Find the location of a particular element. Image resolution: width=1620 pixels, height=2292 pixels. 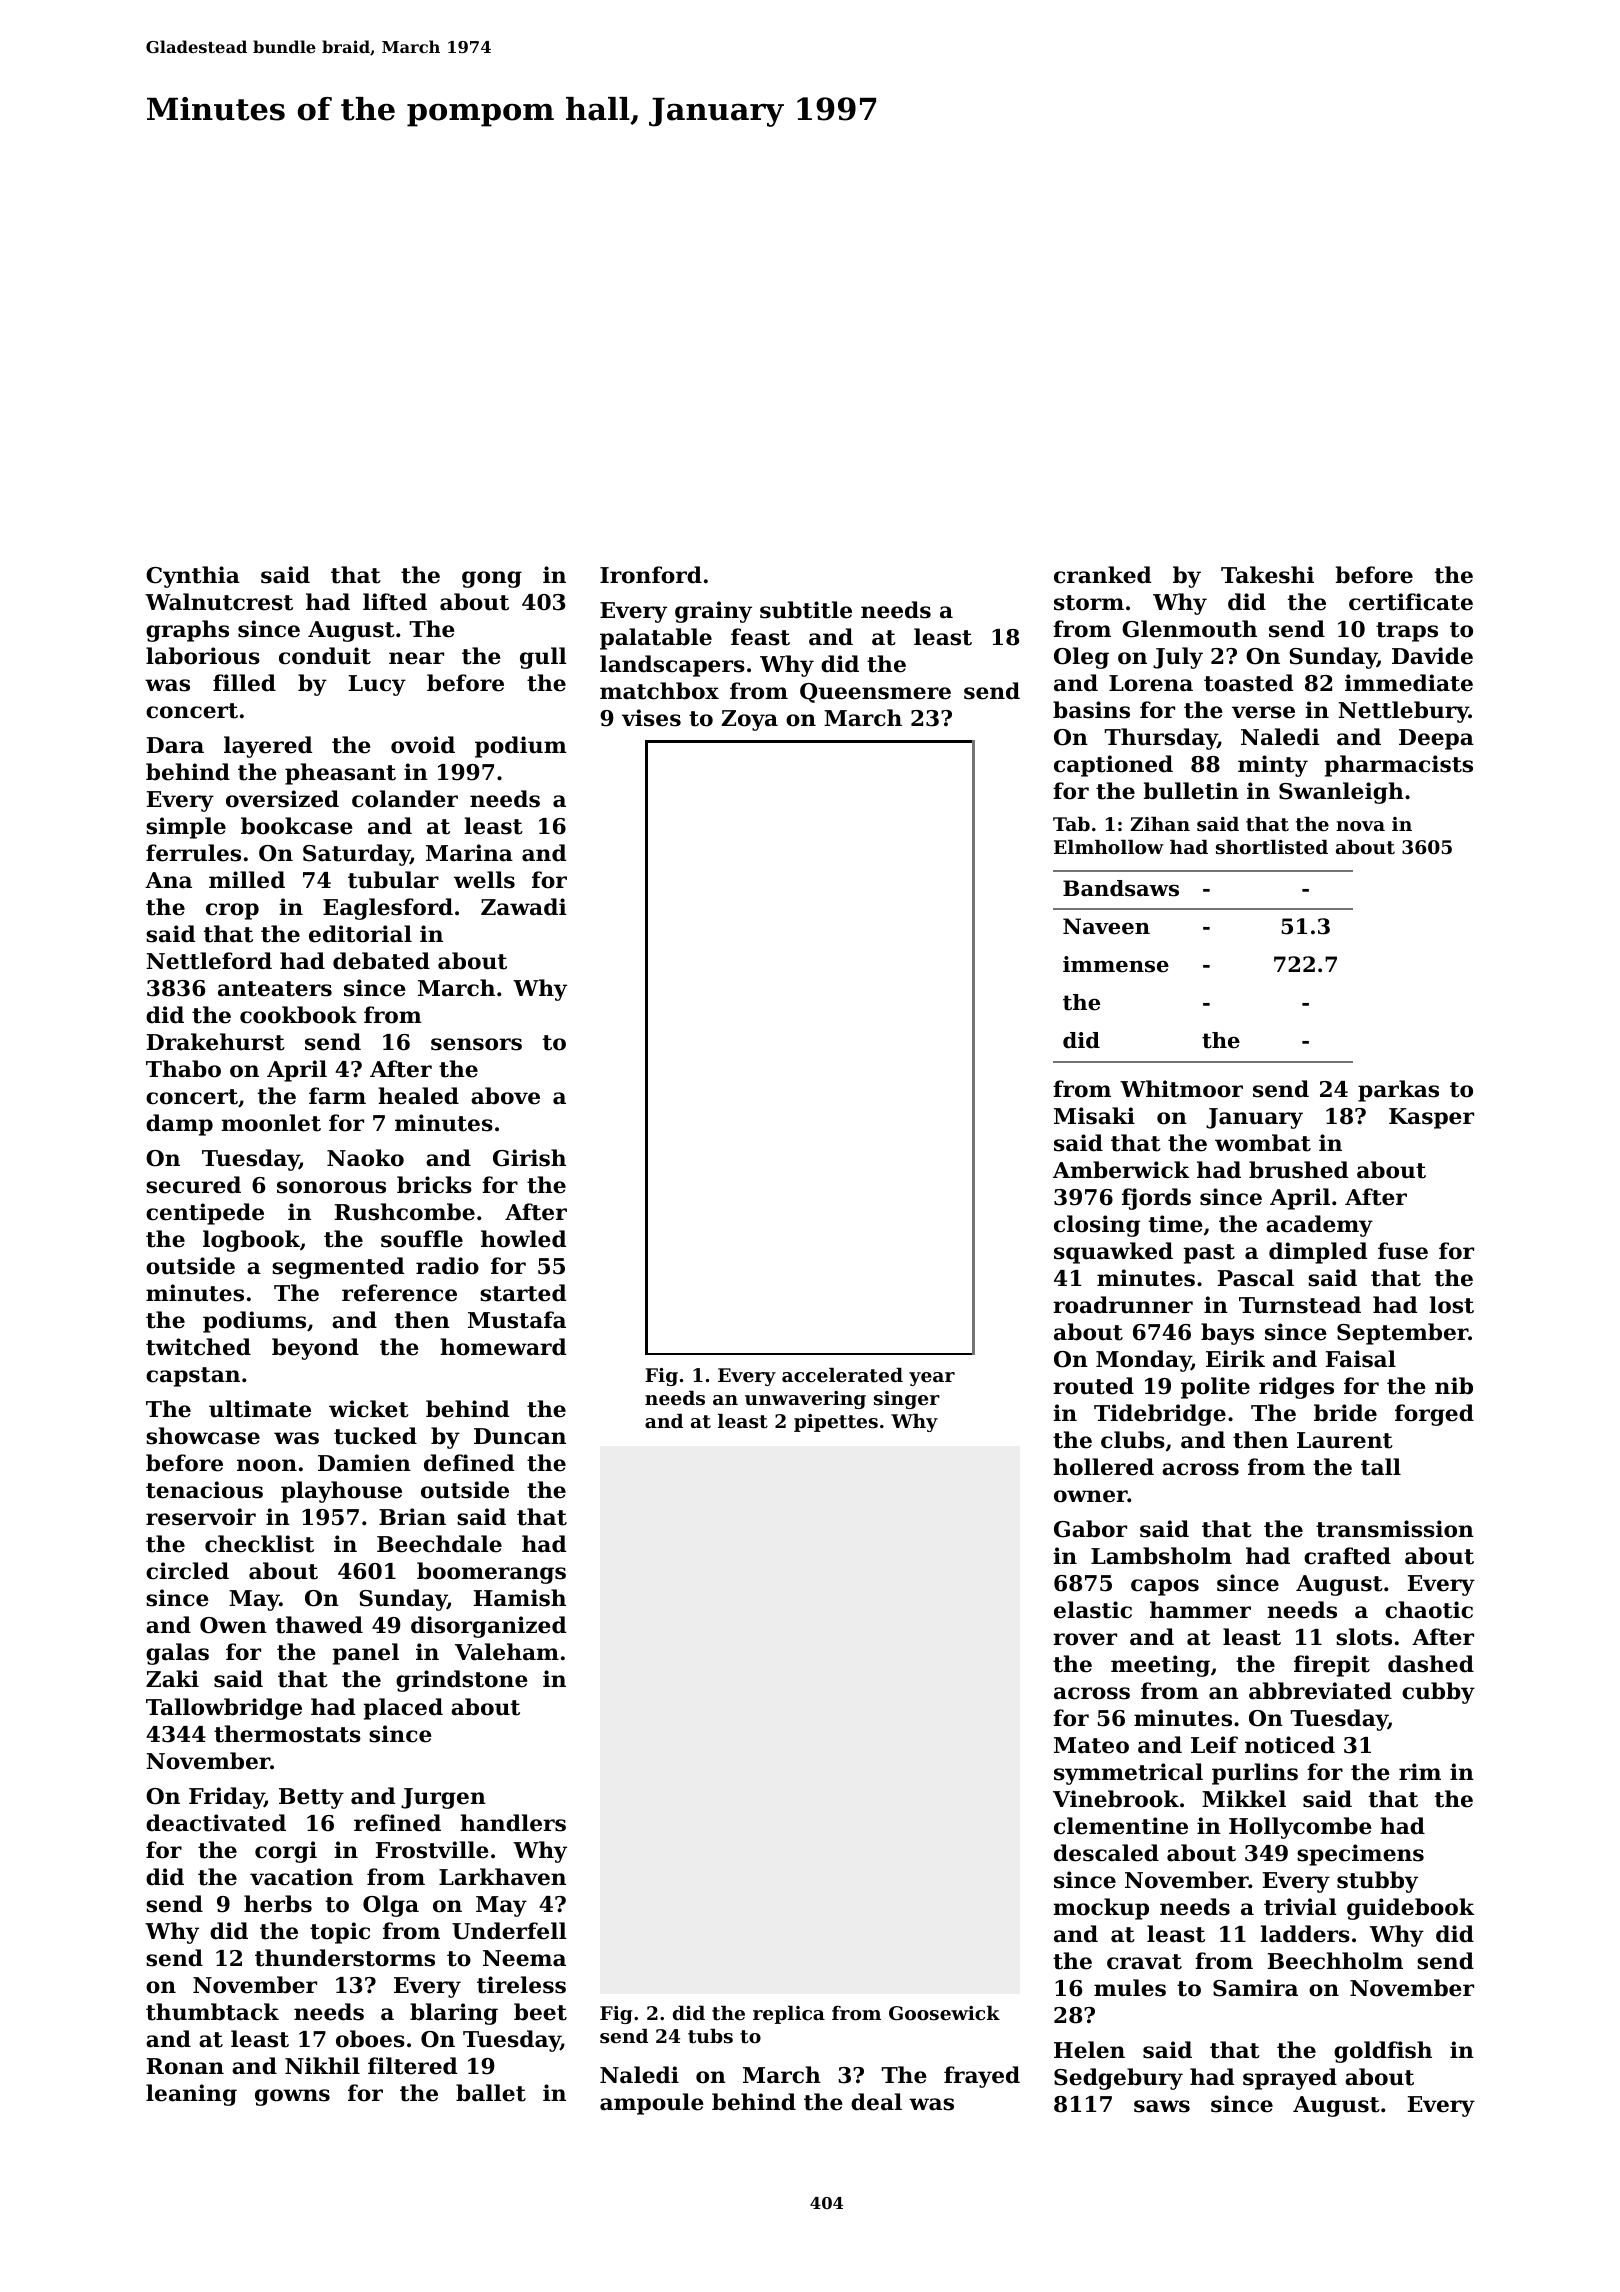

Samira is located at coordinates (1255, 1988).
